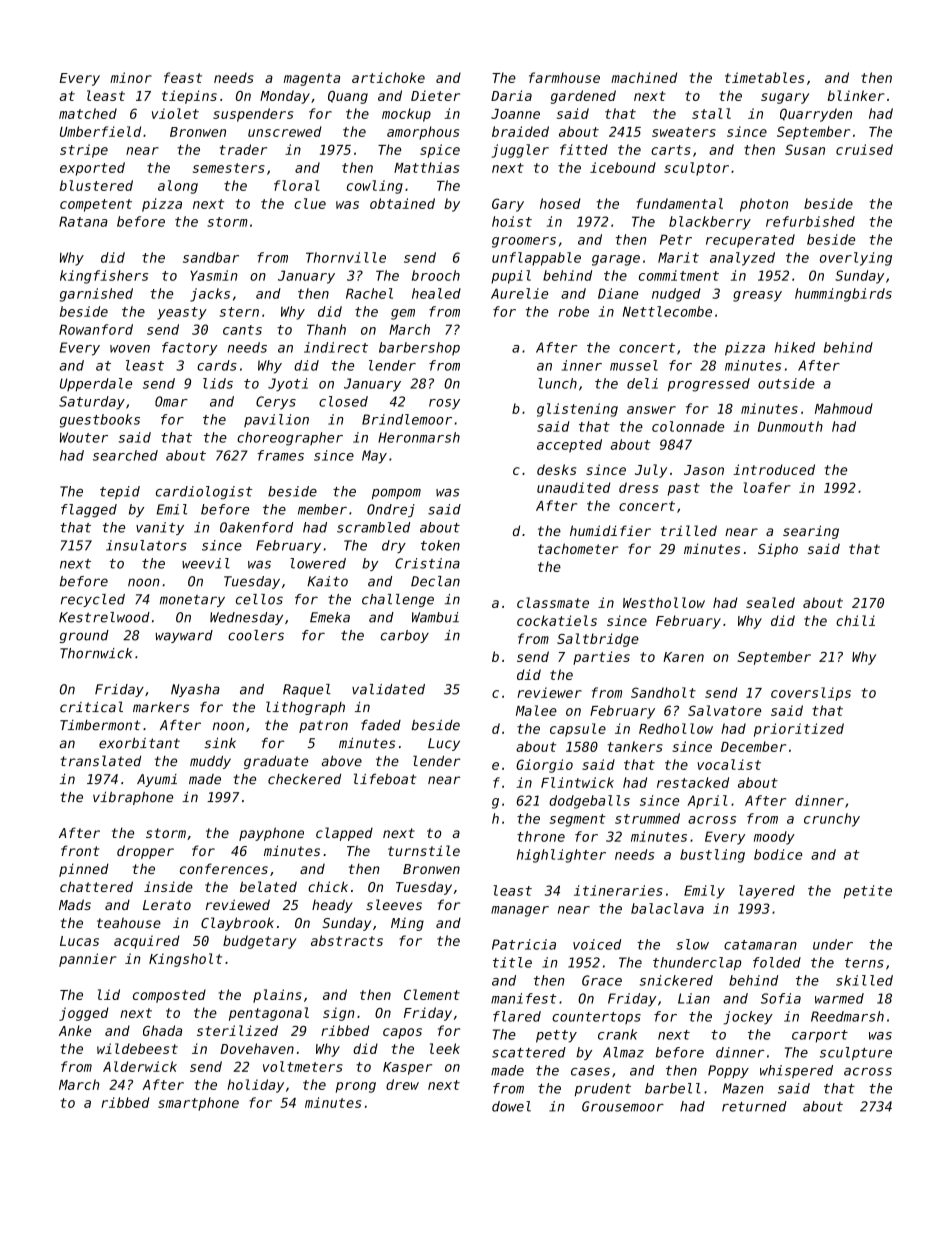  I want to click on robe, so click(574, 311).
